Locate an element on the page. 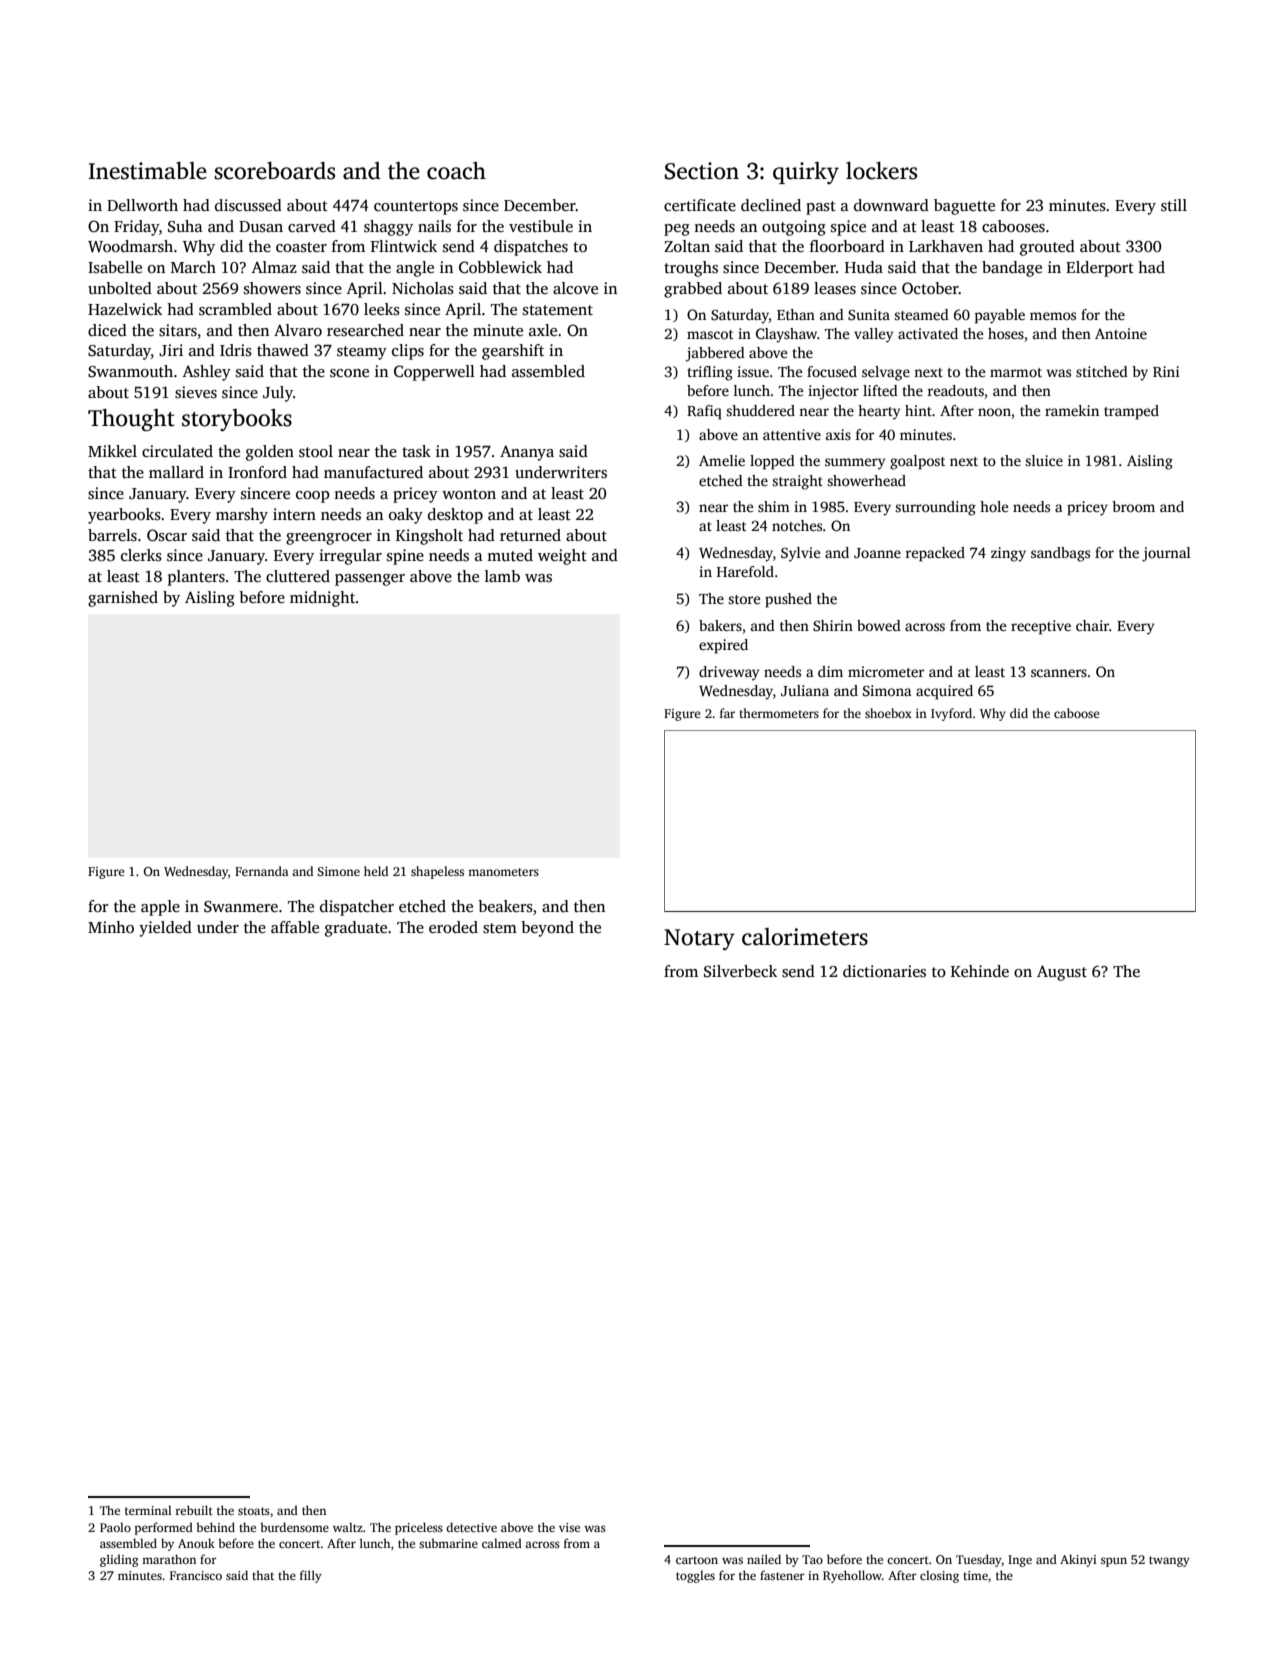  toggles is located at coordinates (695, 1576).
